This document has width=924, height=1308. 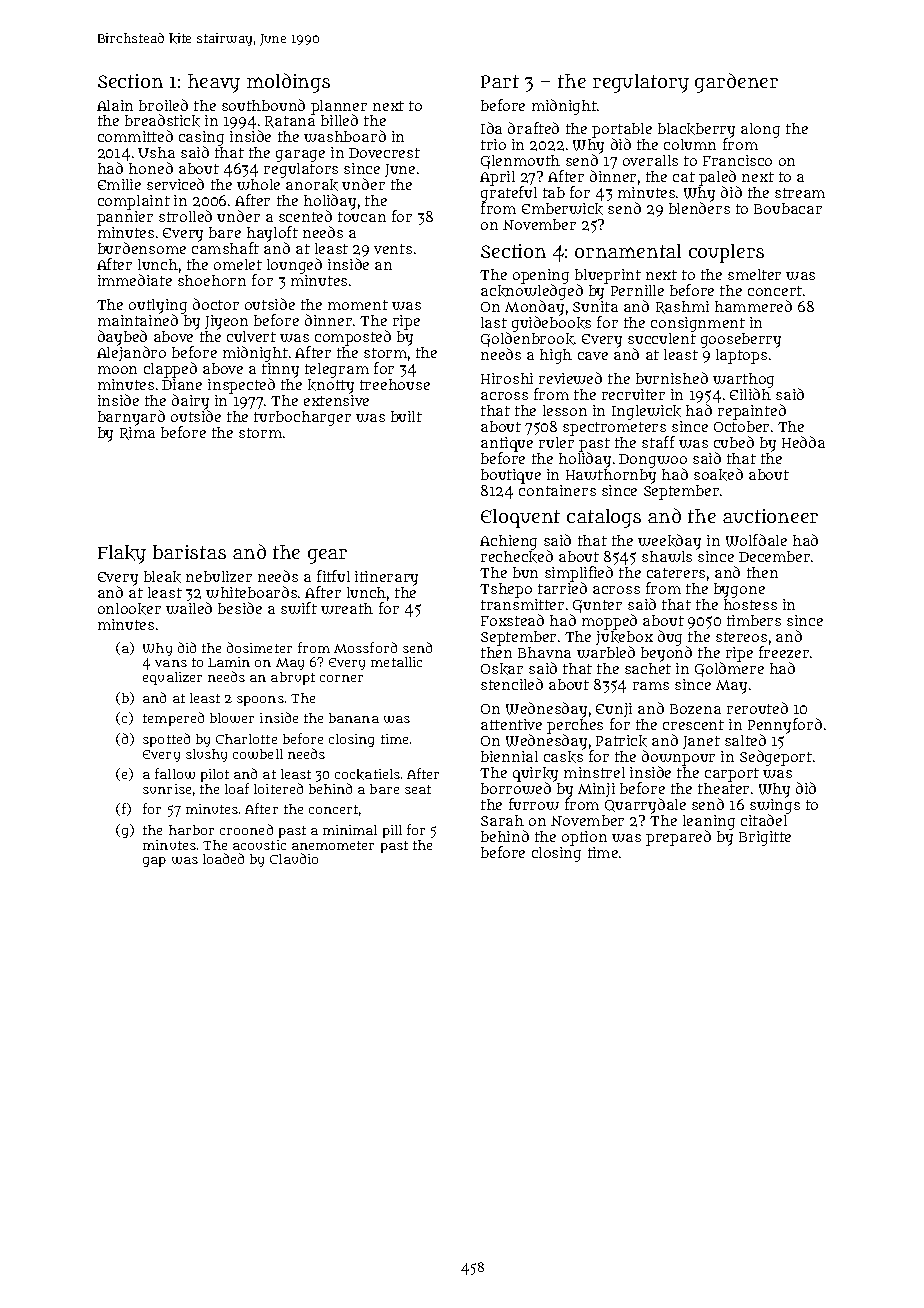 What do you see at coordinates (774, 556) in the document?
I see `December` at bounding box center [774, 556].
